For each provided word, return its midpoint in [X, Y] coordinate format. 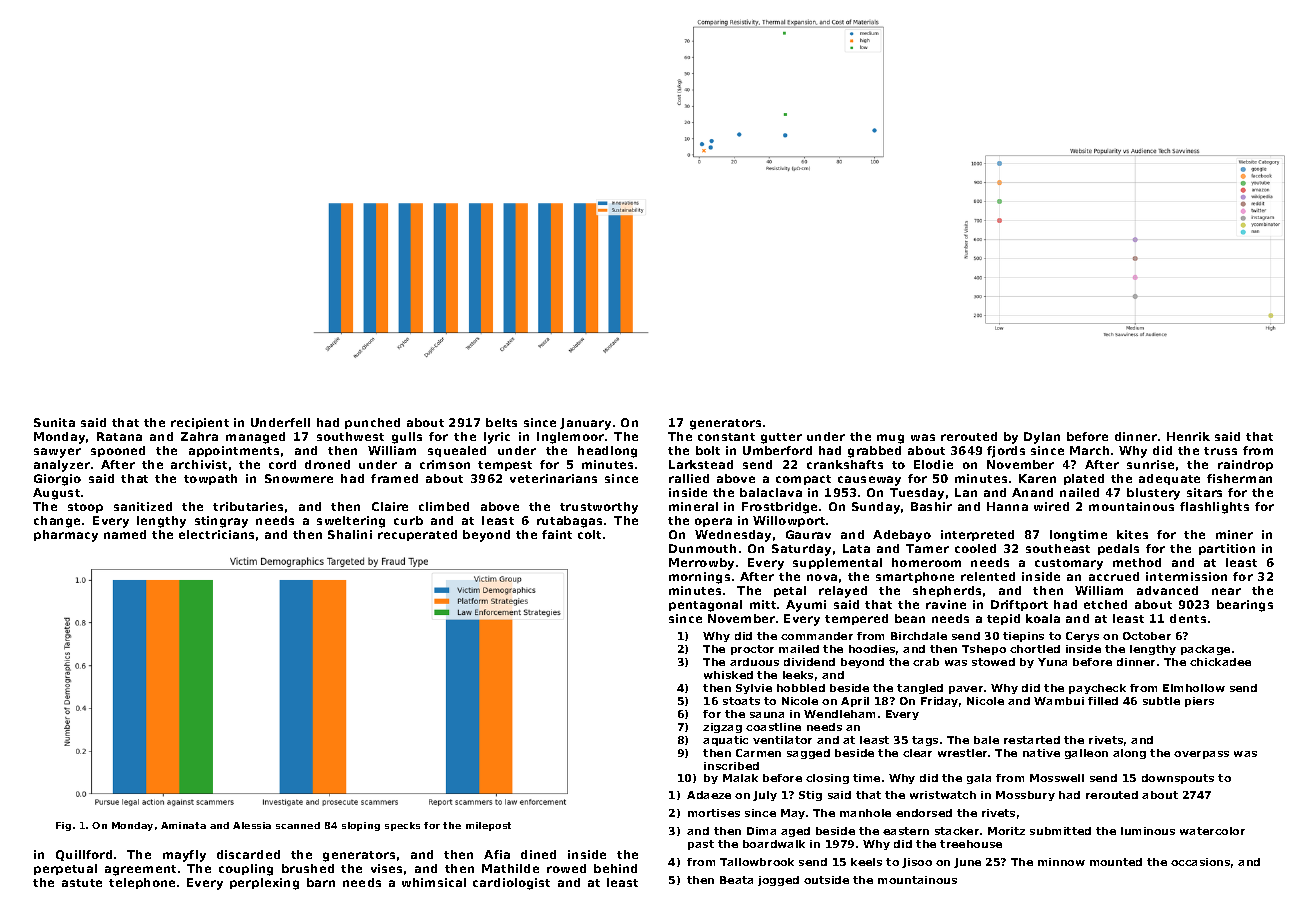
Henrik [1188, 436]
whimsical [434, 882]
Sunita [54, 422]
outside [826, 880]
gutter [781, 438]
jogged [778, 881]
